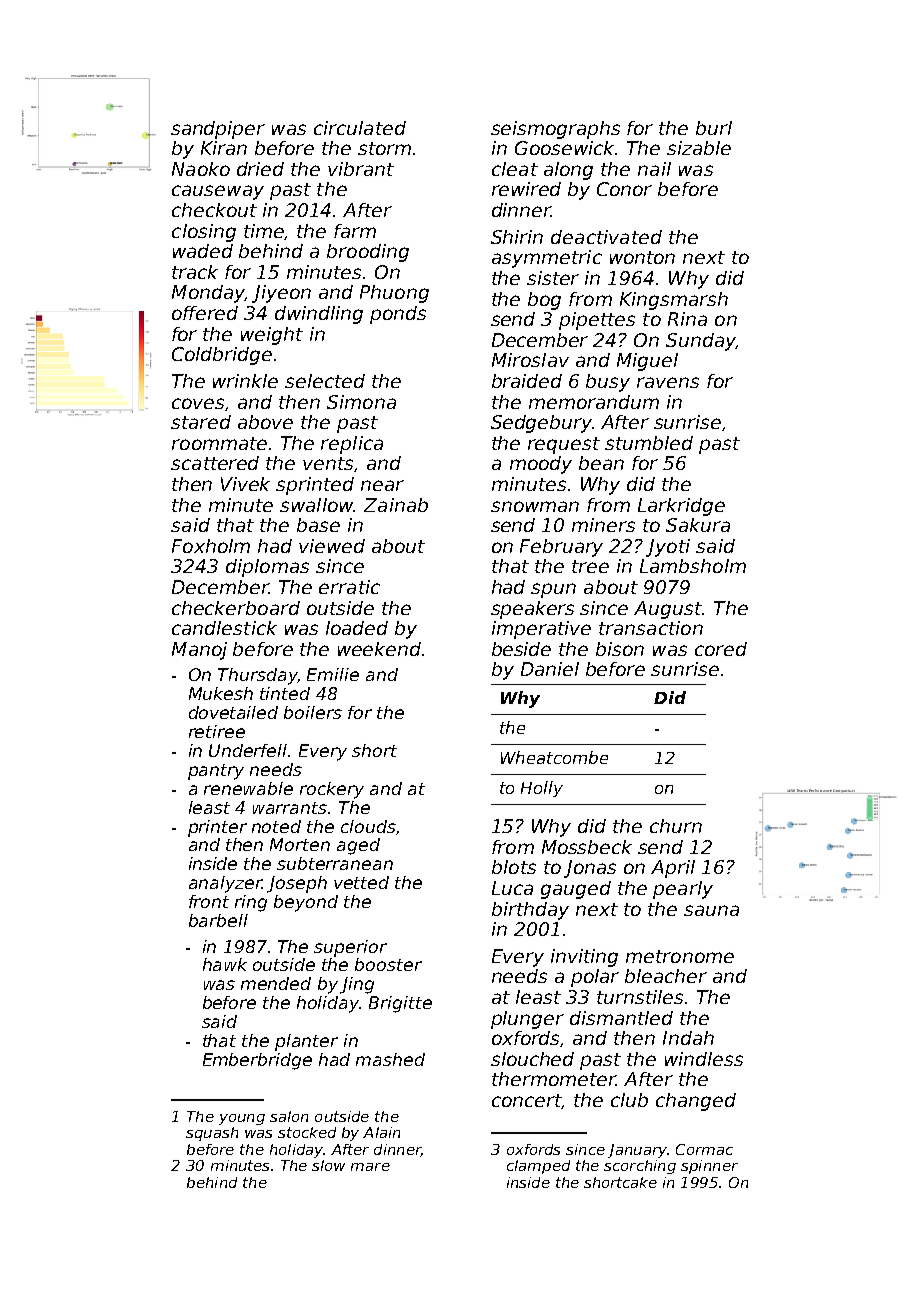  What do you see at coordinates (649, 443) in the document?
I see `stumbled` at bounding box center [649, 443].
